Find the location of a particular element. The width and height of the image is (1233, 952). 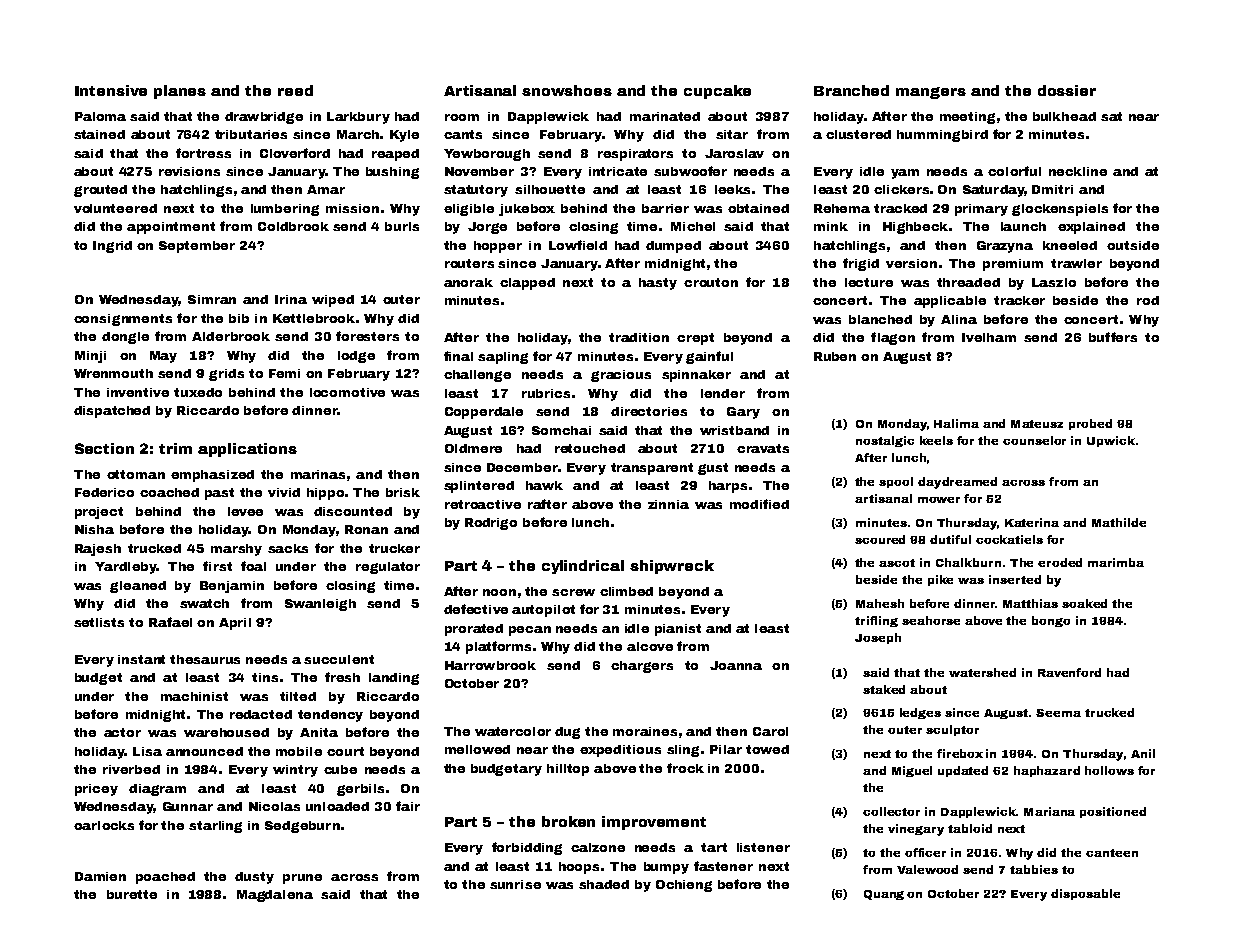

Katerina is located at coordinates (1032, 522).
